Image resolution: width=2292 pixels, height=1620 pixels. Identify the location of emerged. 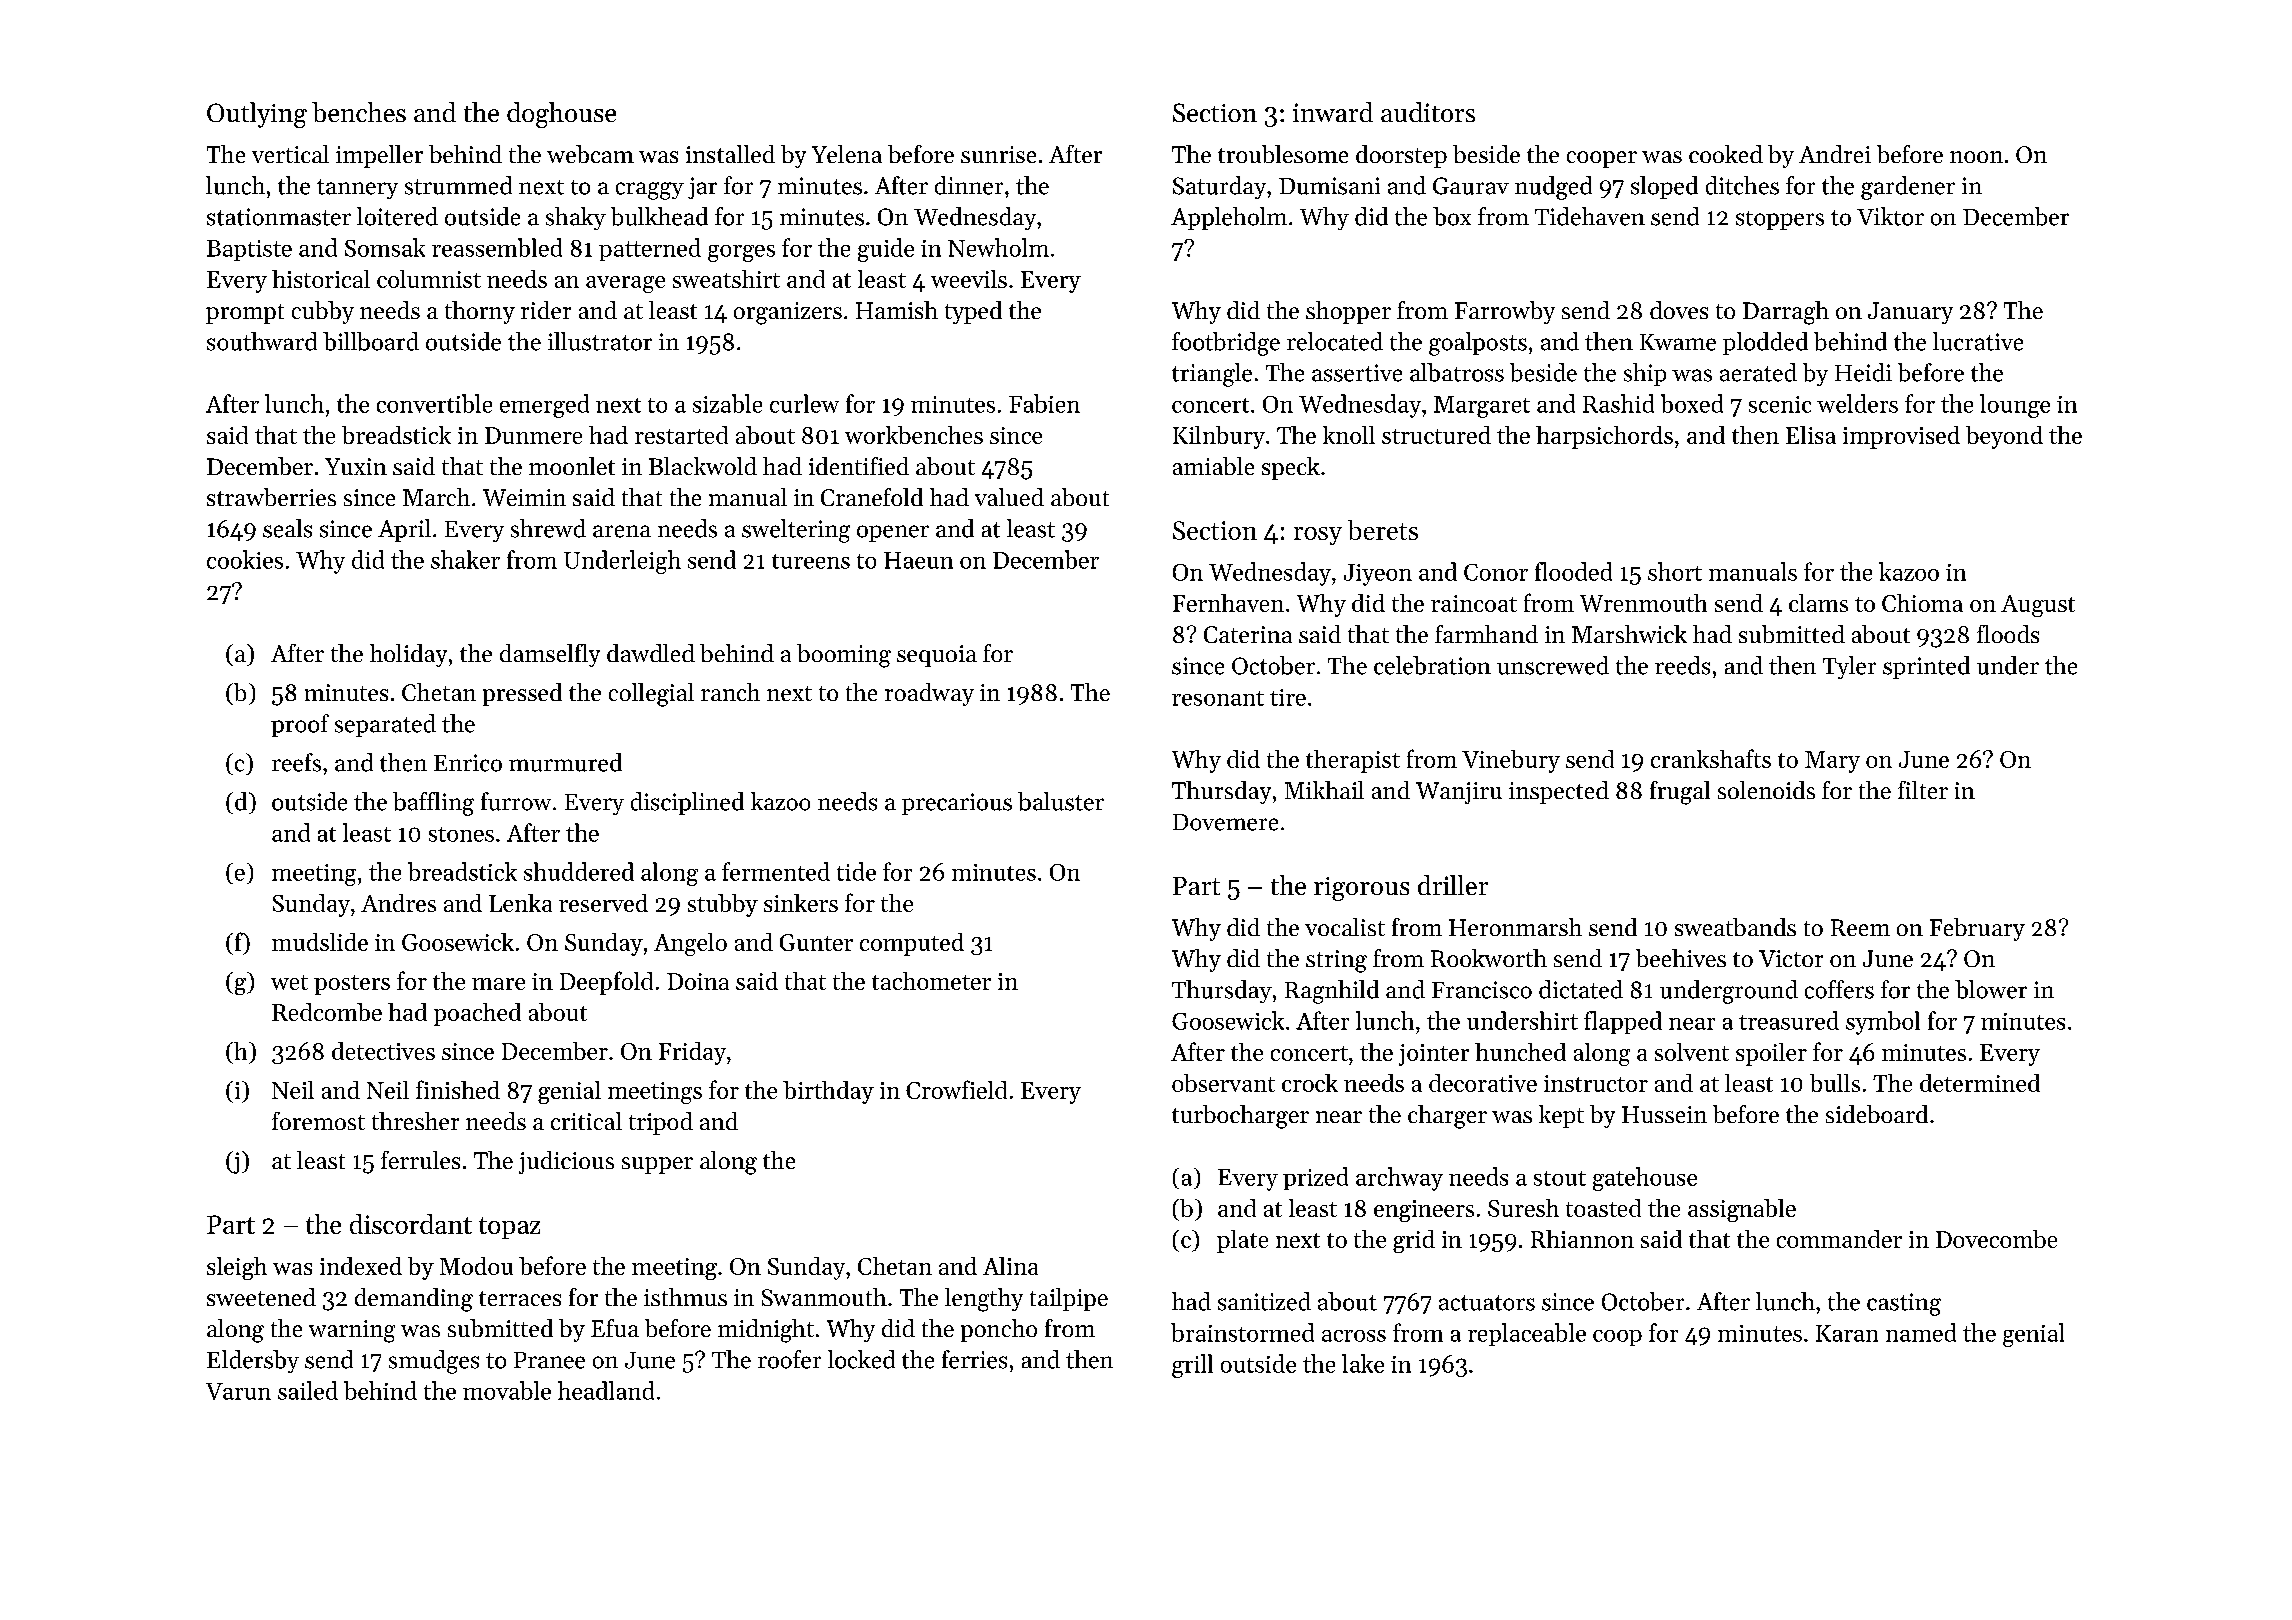
(544, 406).
